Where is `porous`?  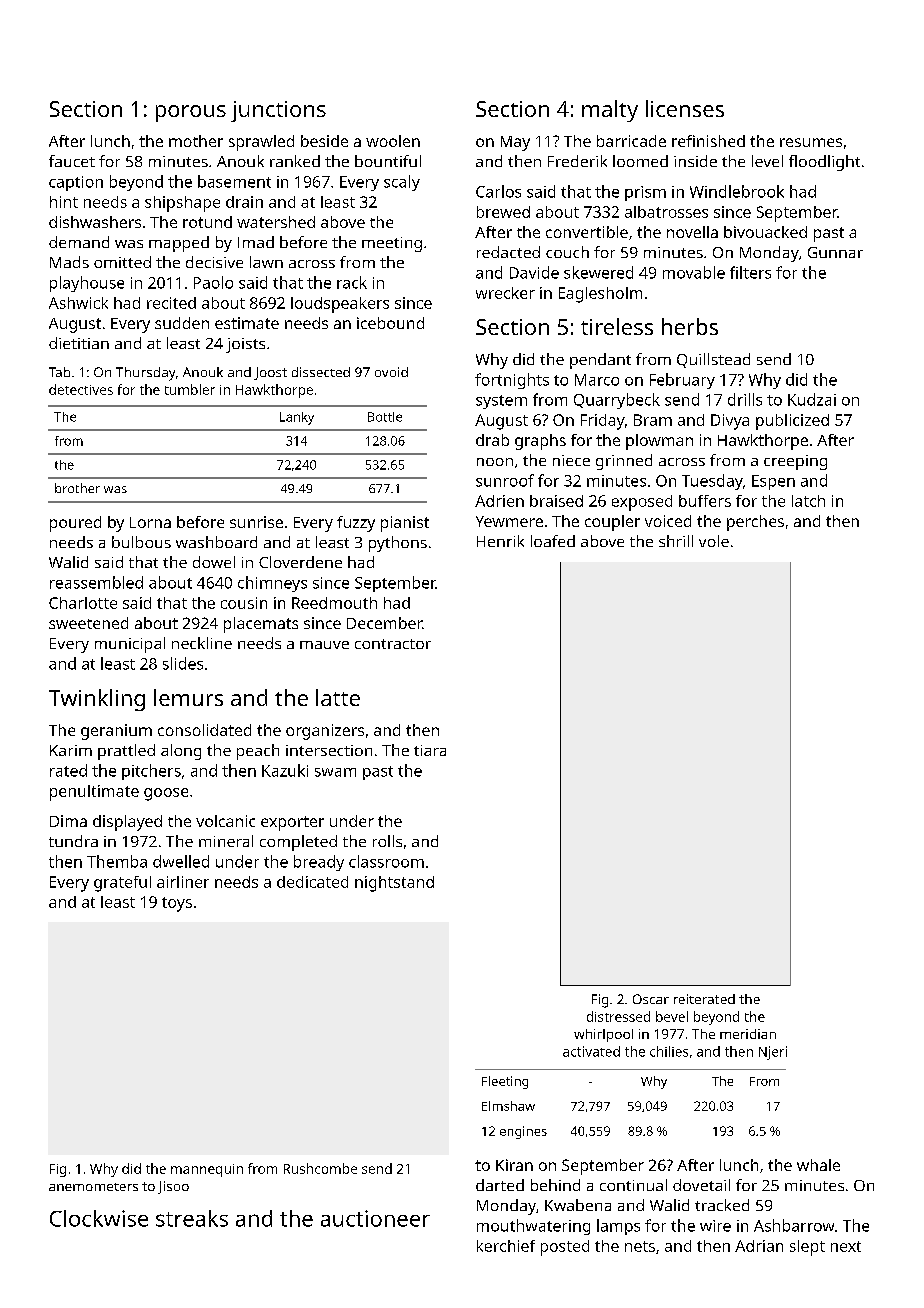
porous is located at coordinates (191, 113).
